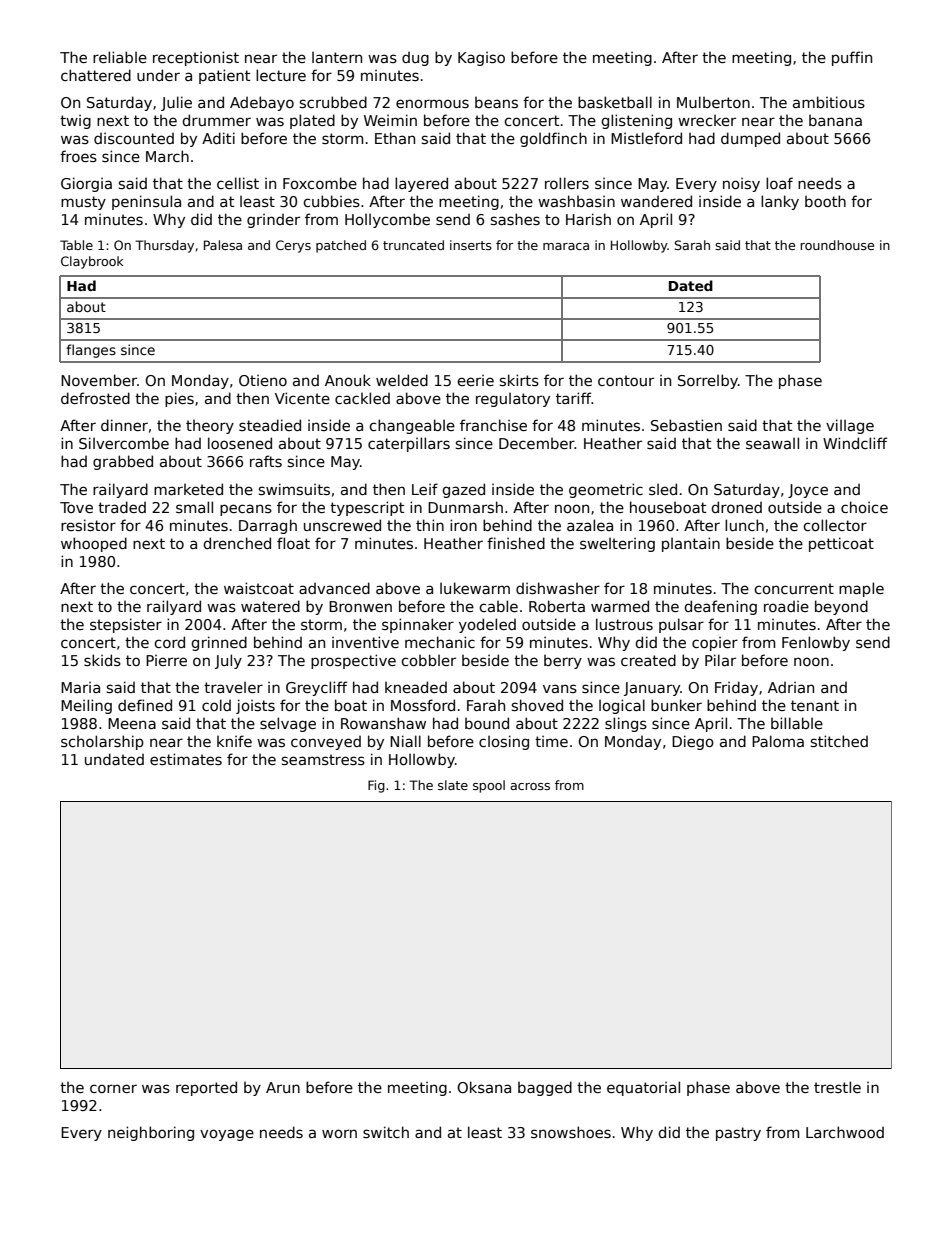 This screenshot has width=952, height=1233. What do you see at coordinates (837, 245) in the screenshot?
I see `roundhouse` at bounding box center [837, 245].
